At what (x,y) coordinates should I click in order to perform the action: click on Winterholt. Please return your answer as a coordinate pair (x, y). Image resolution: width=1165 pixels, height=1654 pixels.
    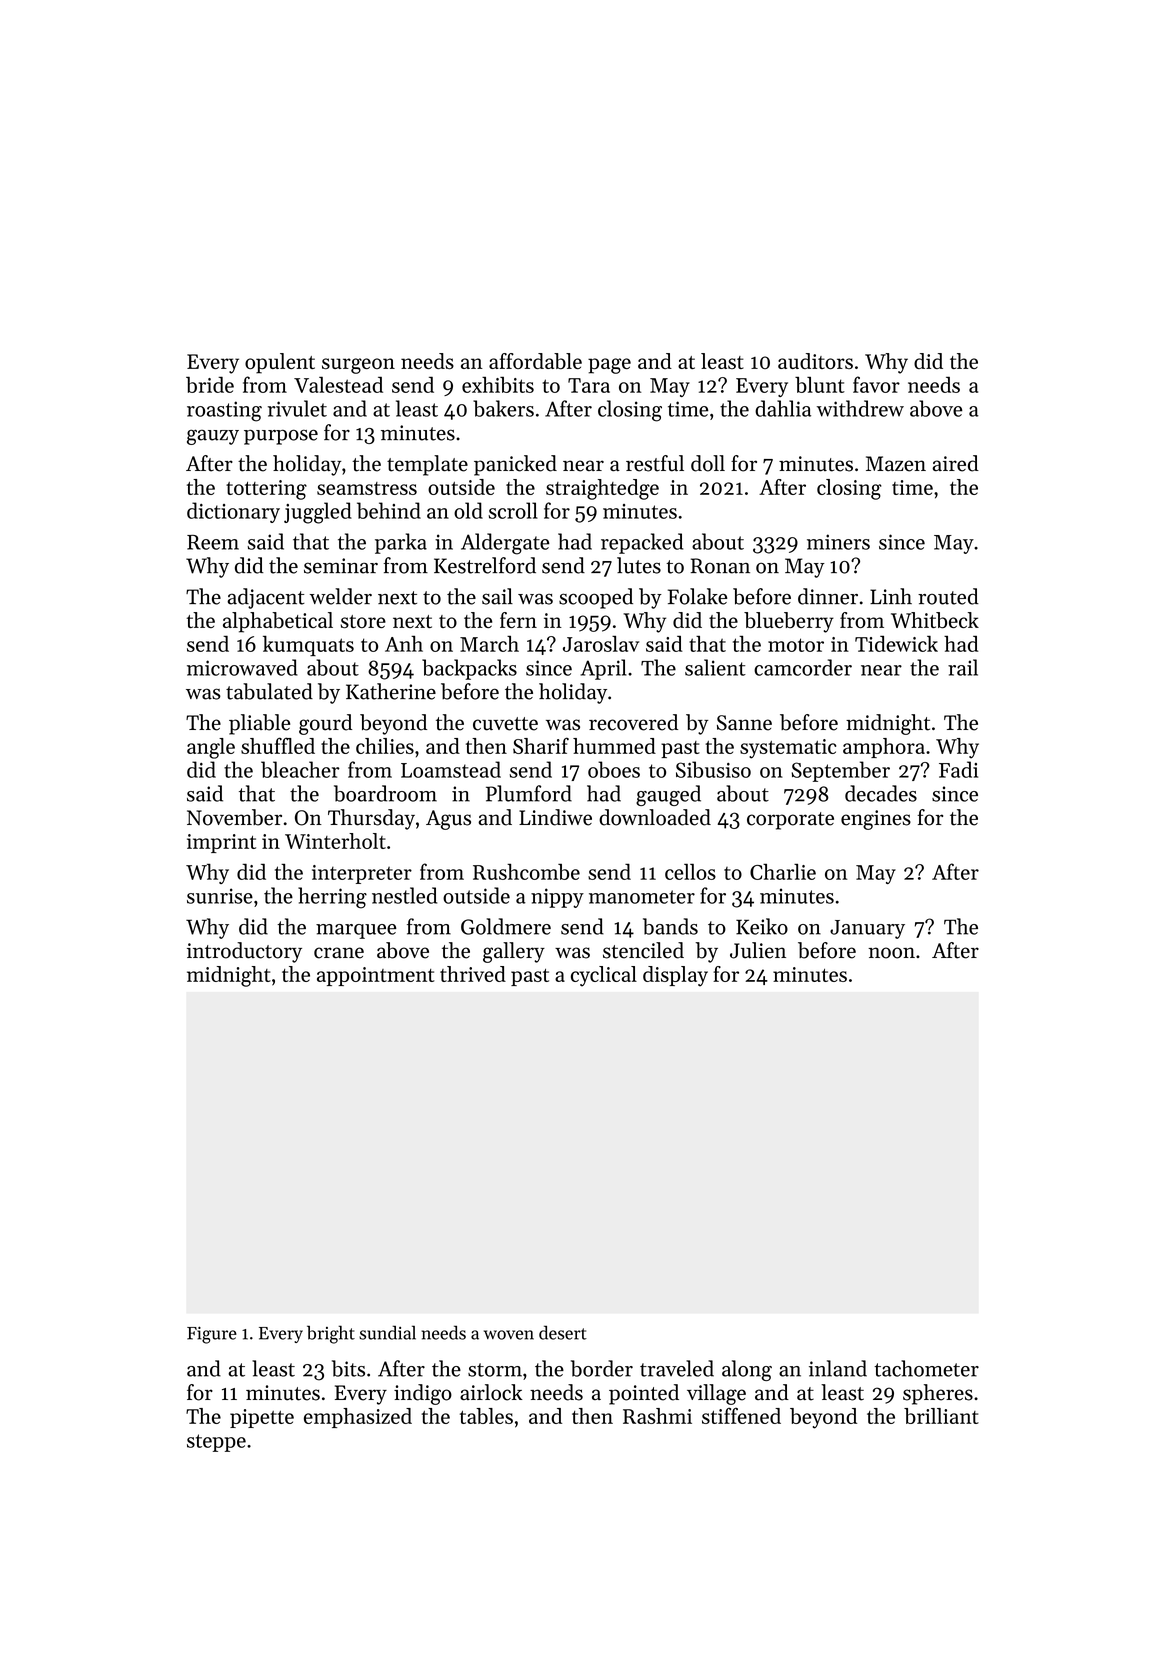
    Looking at the image, I should click on (335, 841).
